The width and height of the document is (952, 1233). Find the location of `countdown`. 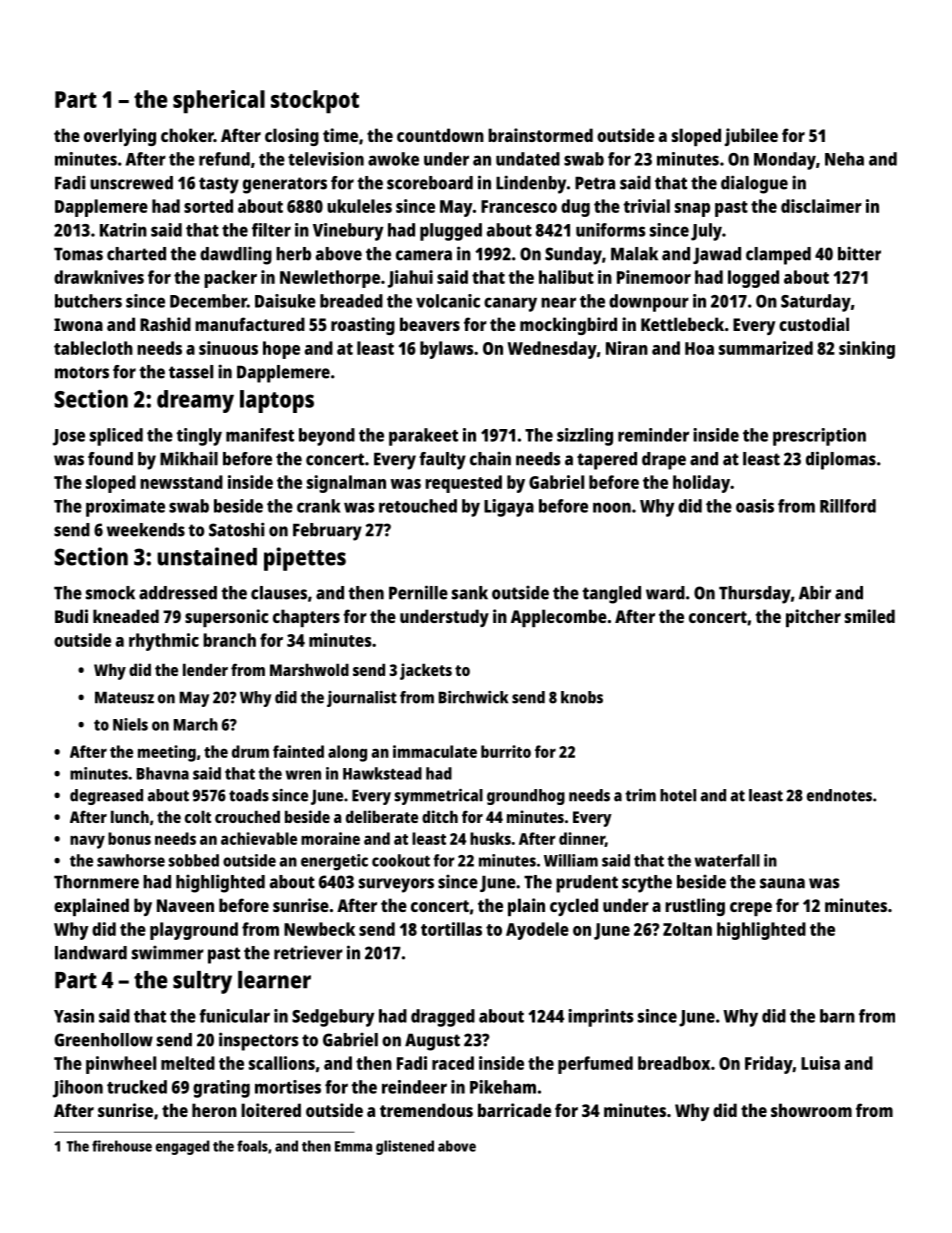

countdown is located at coordinates (440, 135).
